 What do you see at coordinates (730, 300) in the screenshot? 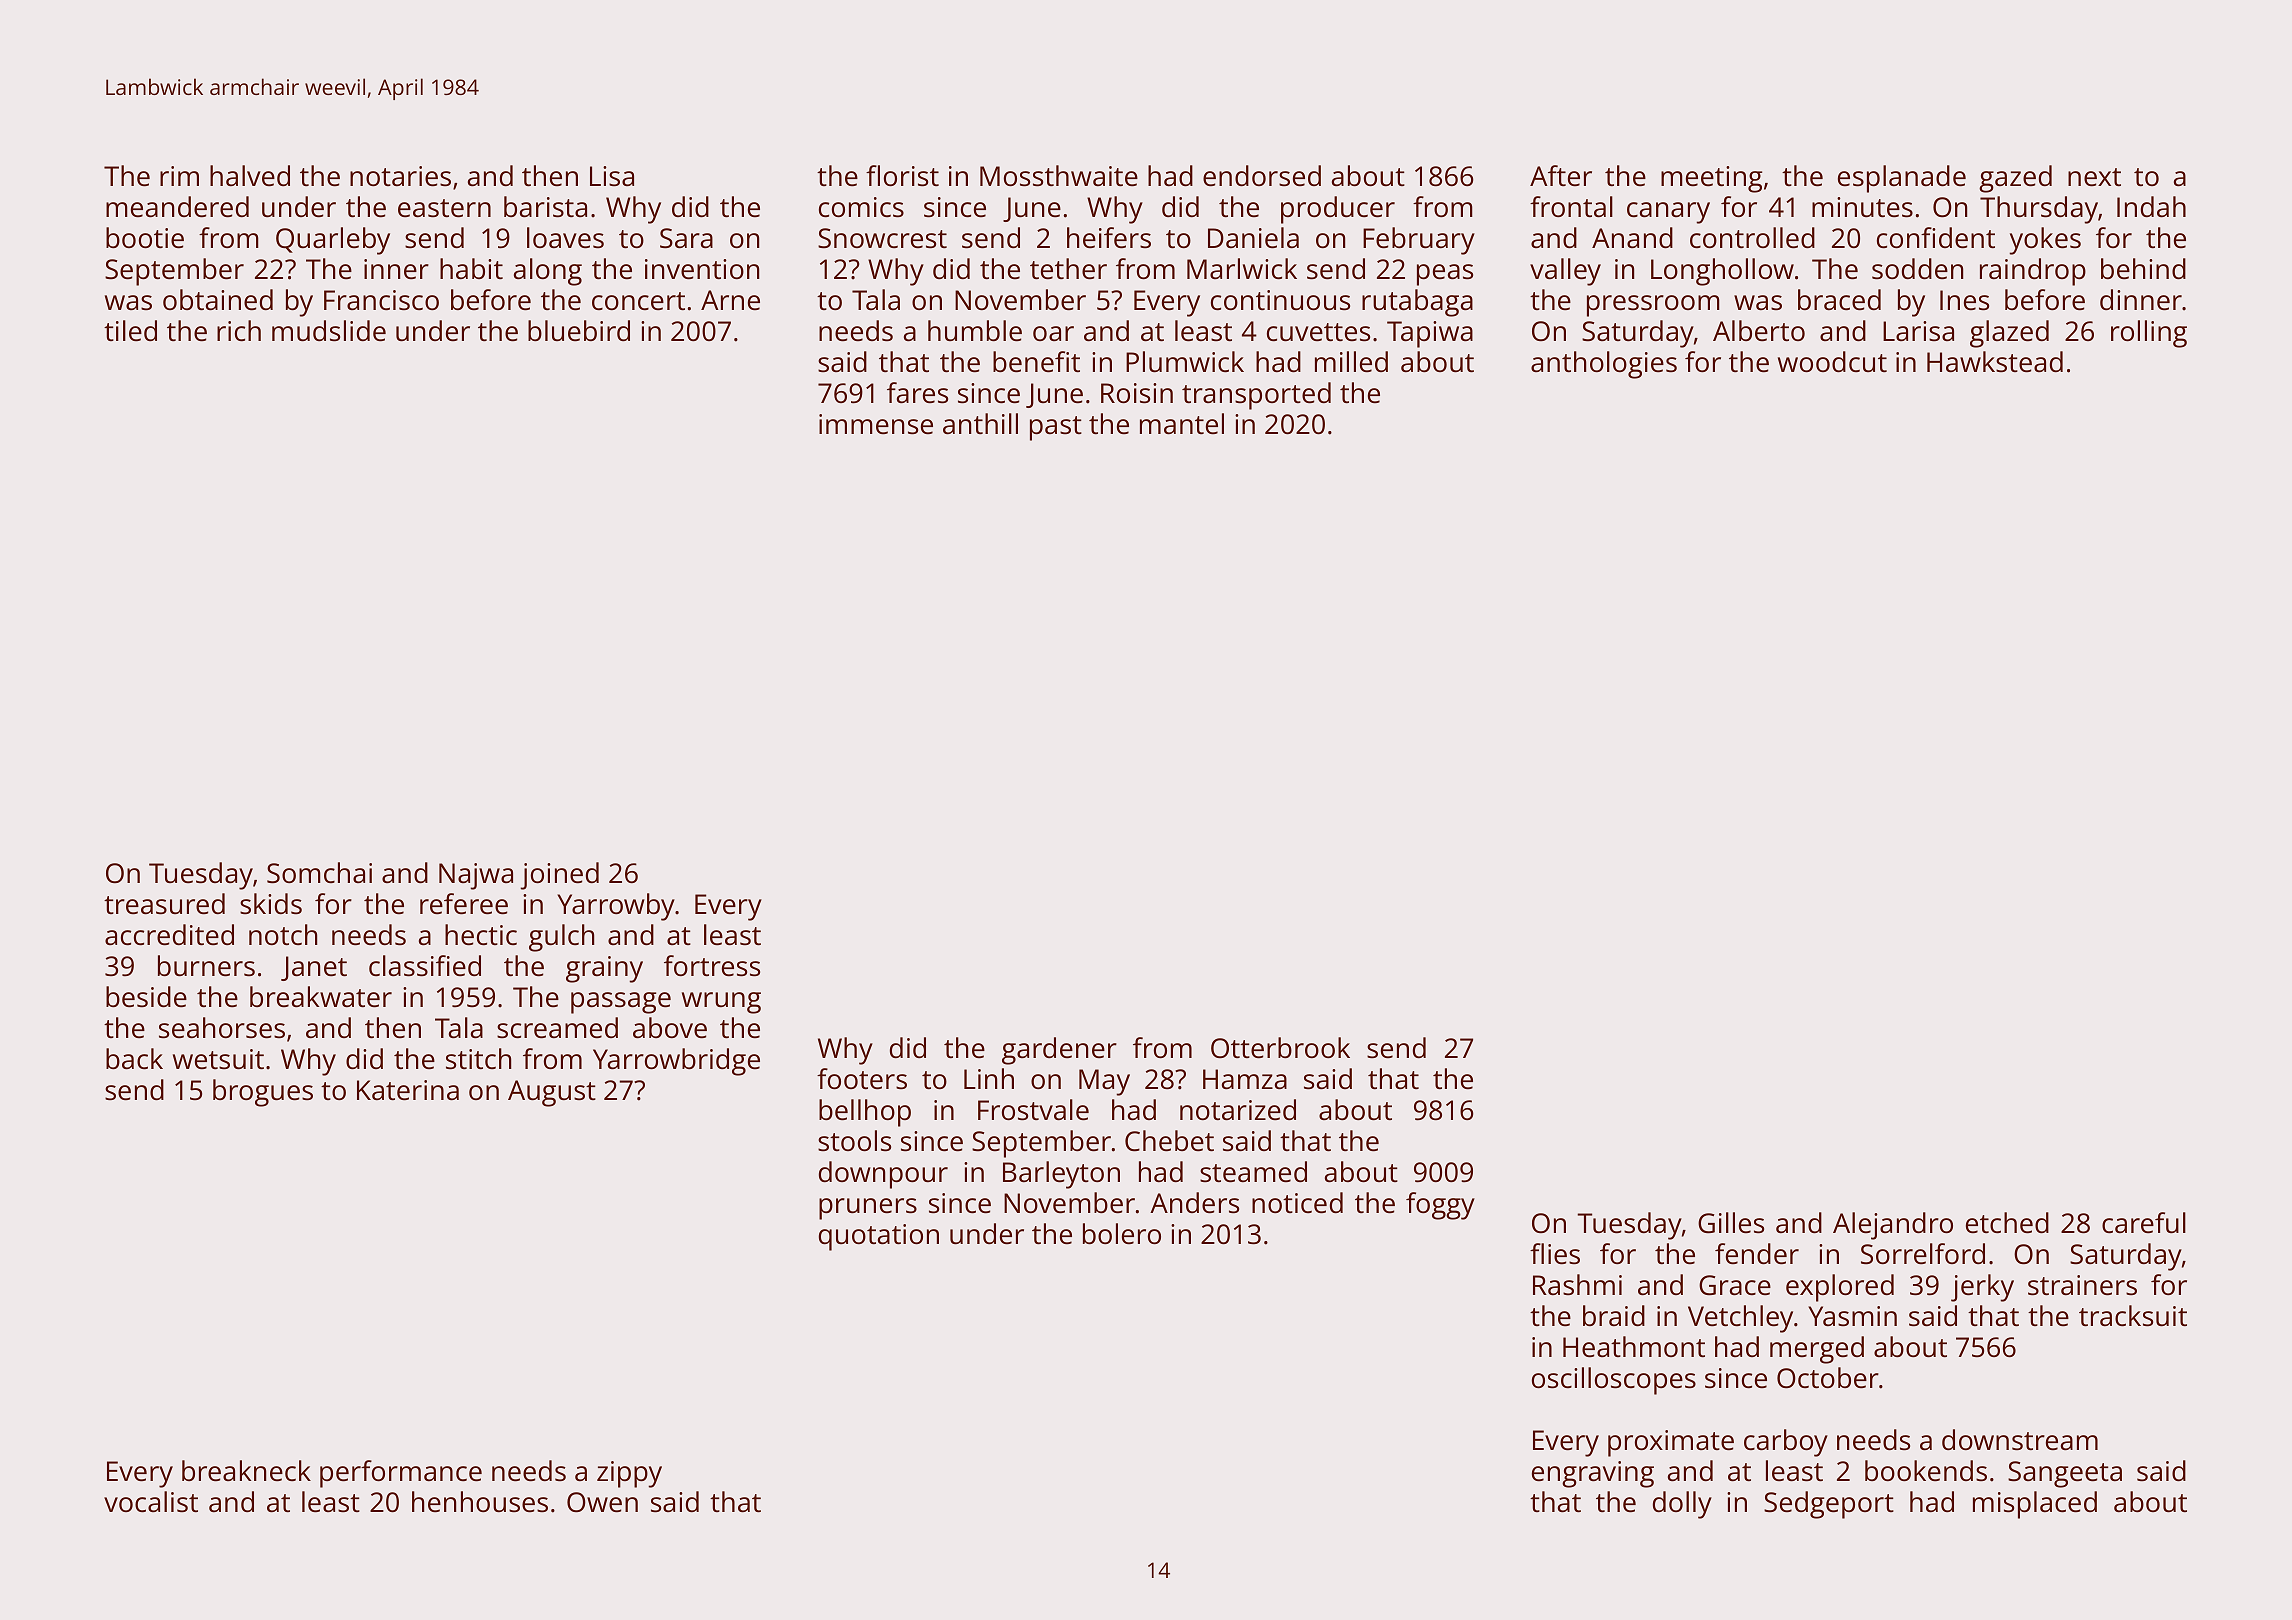
I see `Arne` at bounding box center [730, 300].
